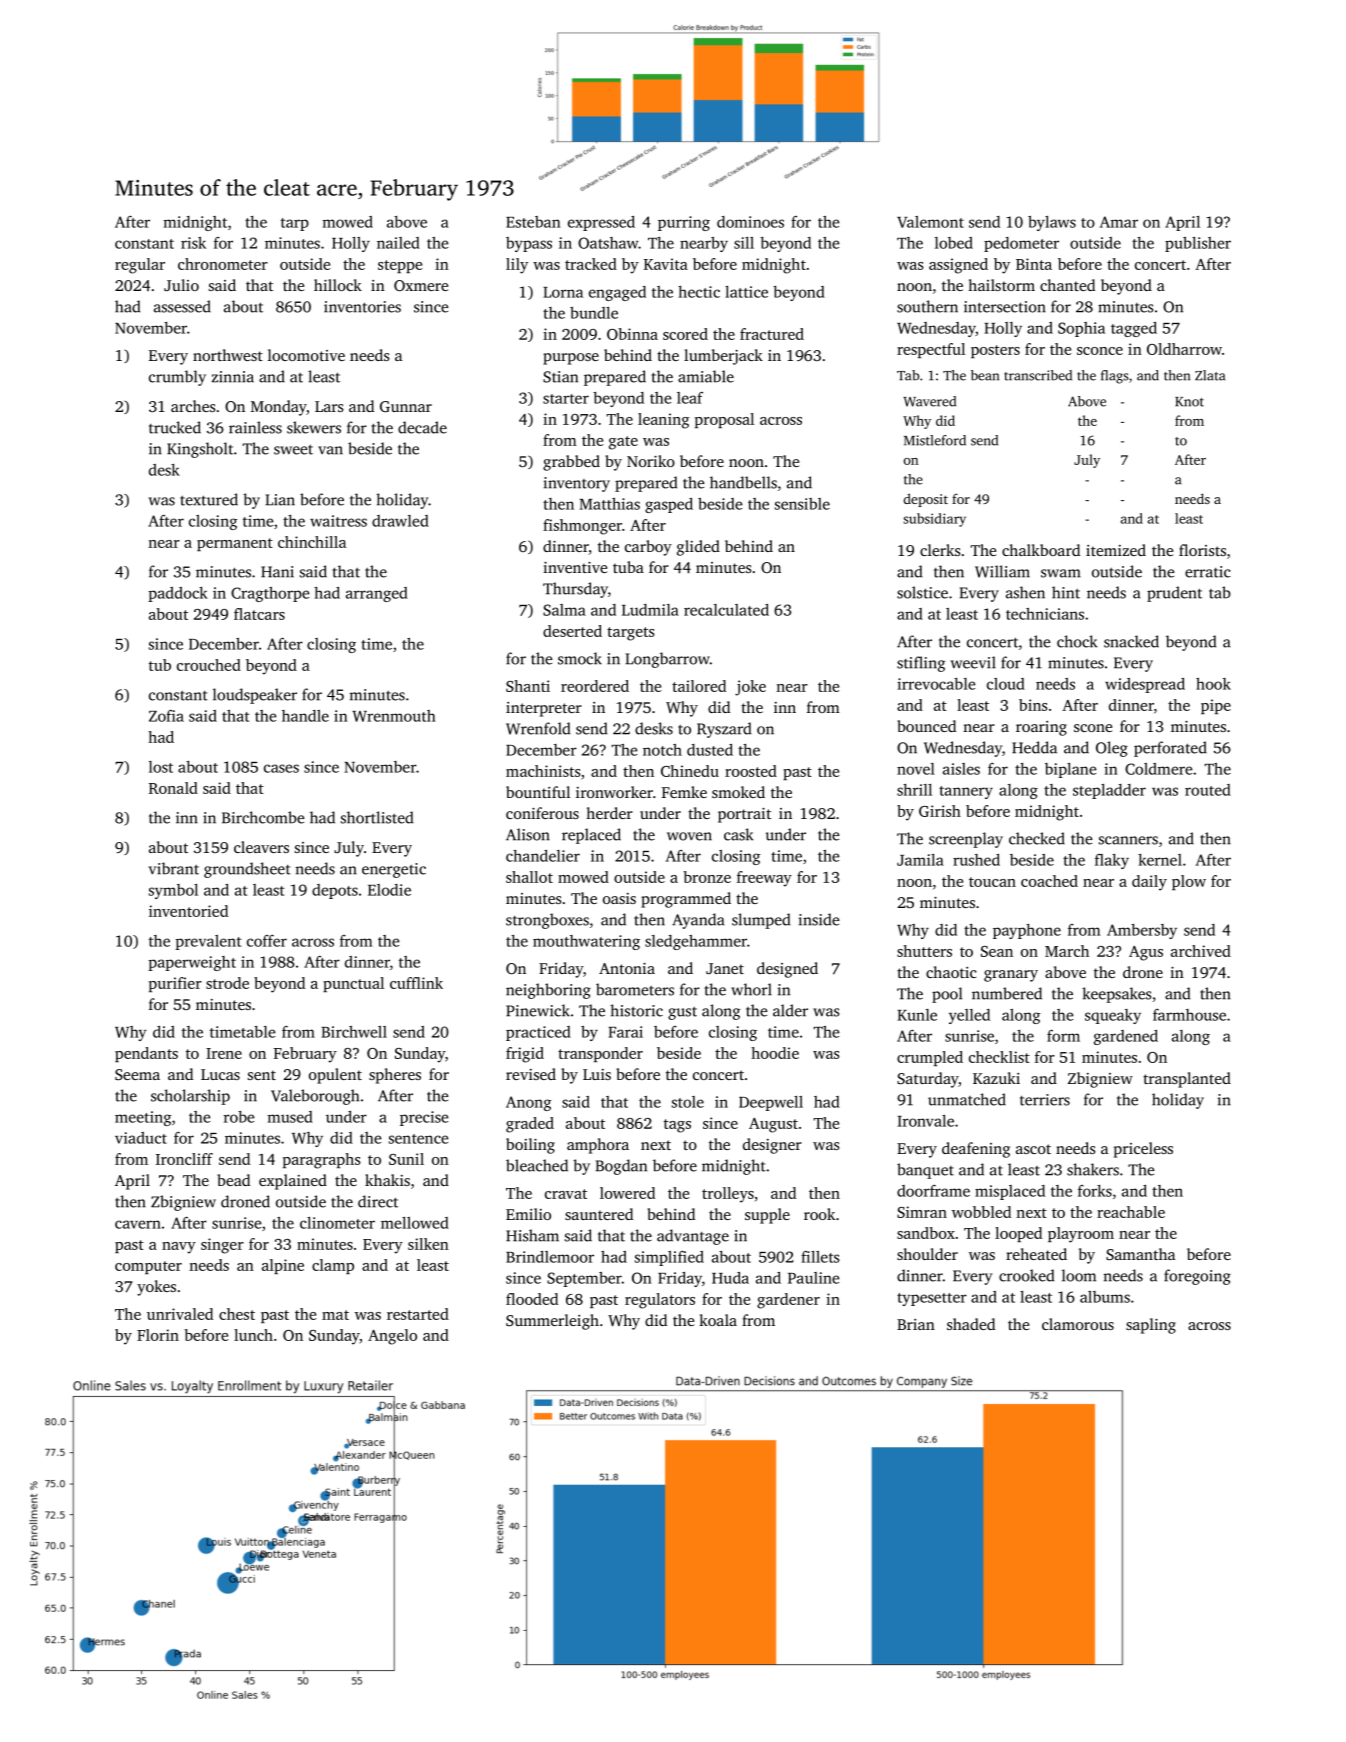  Describe the element at coordinates (182, 306) in the screenshot. I see `assessed` at that location.
